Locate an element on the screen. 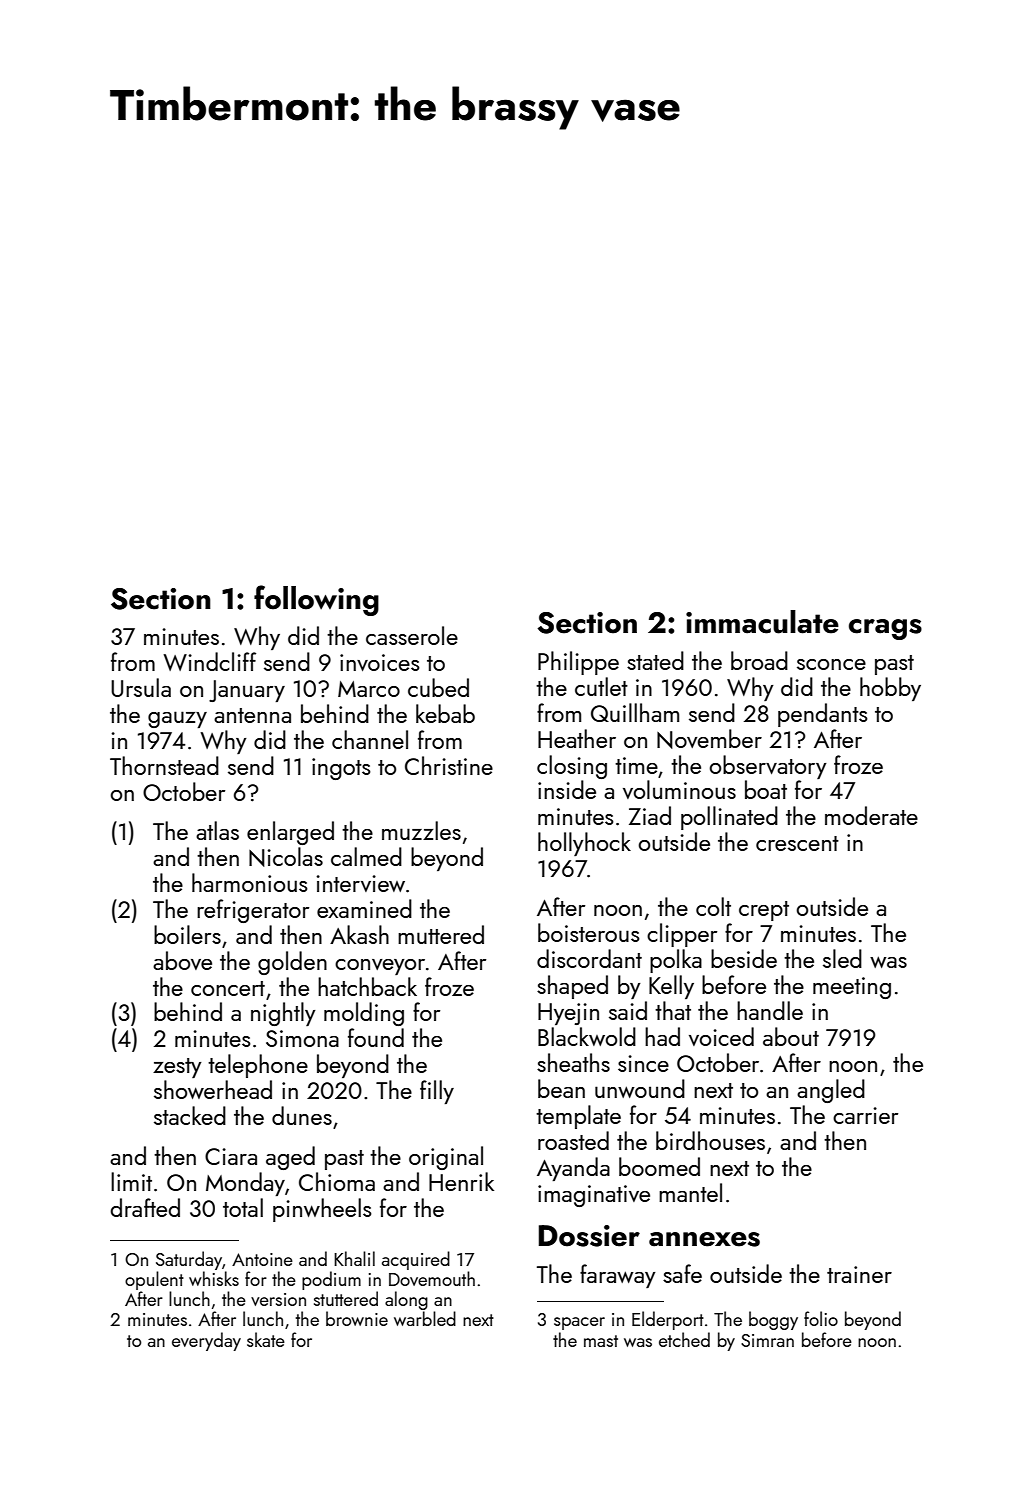 The width and height of the screenshot is (1035, 1500). Simona is located at coordinates (302, 1038).
